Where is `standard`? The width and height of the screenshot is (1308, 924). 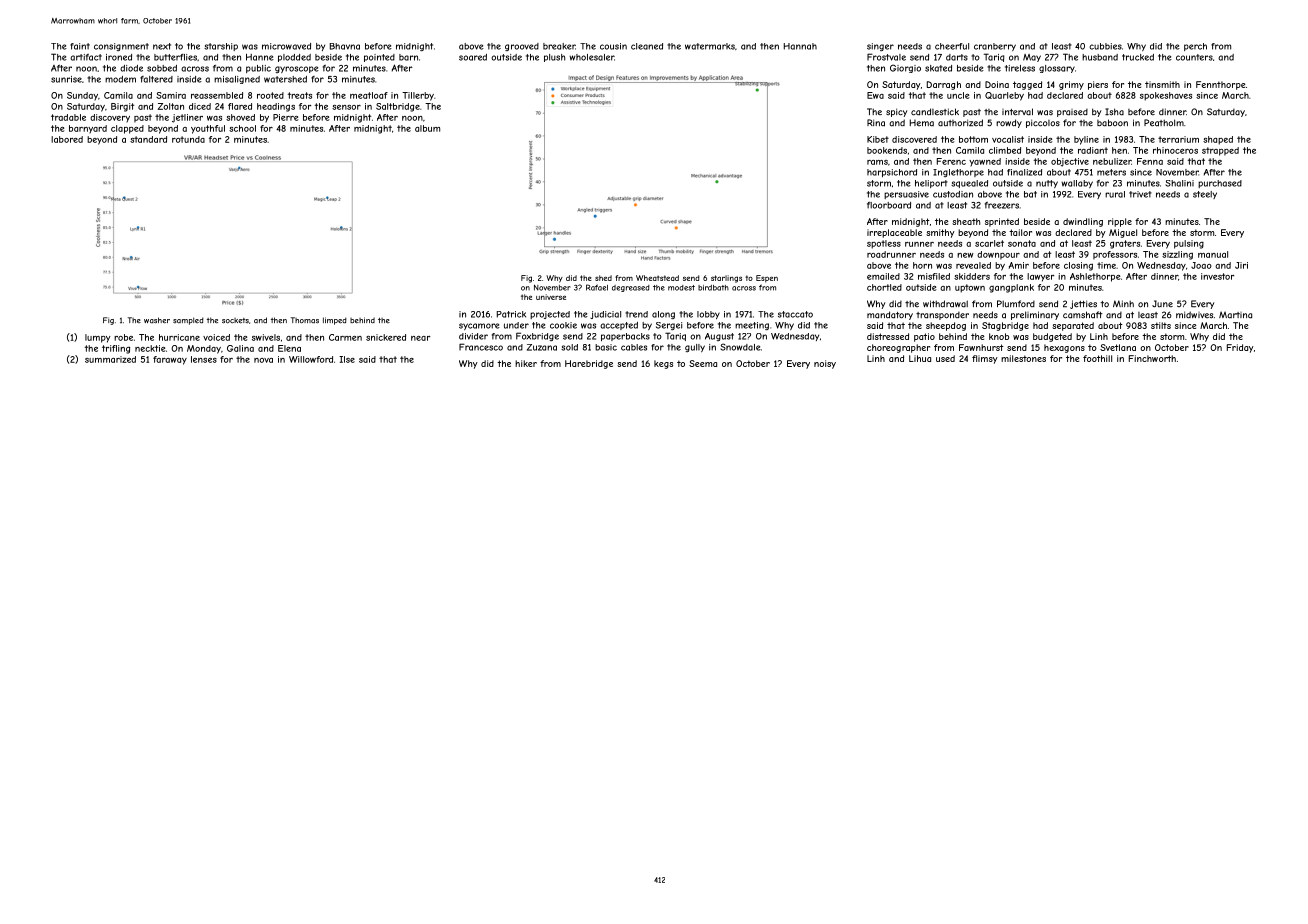 standard is located at coordinates (148, 139).
